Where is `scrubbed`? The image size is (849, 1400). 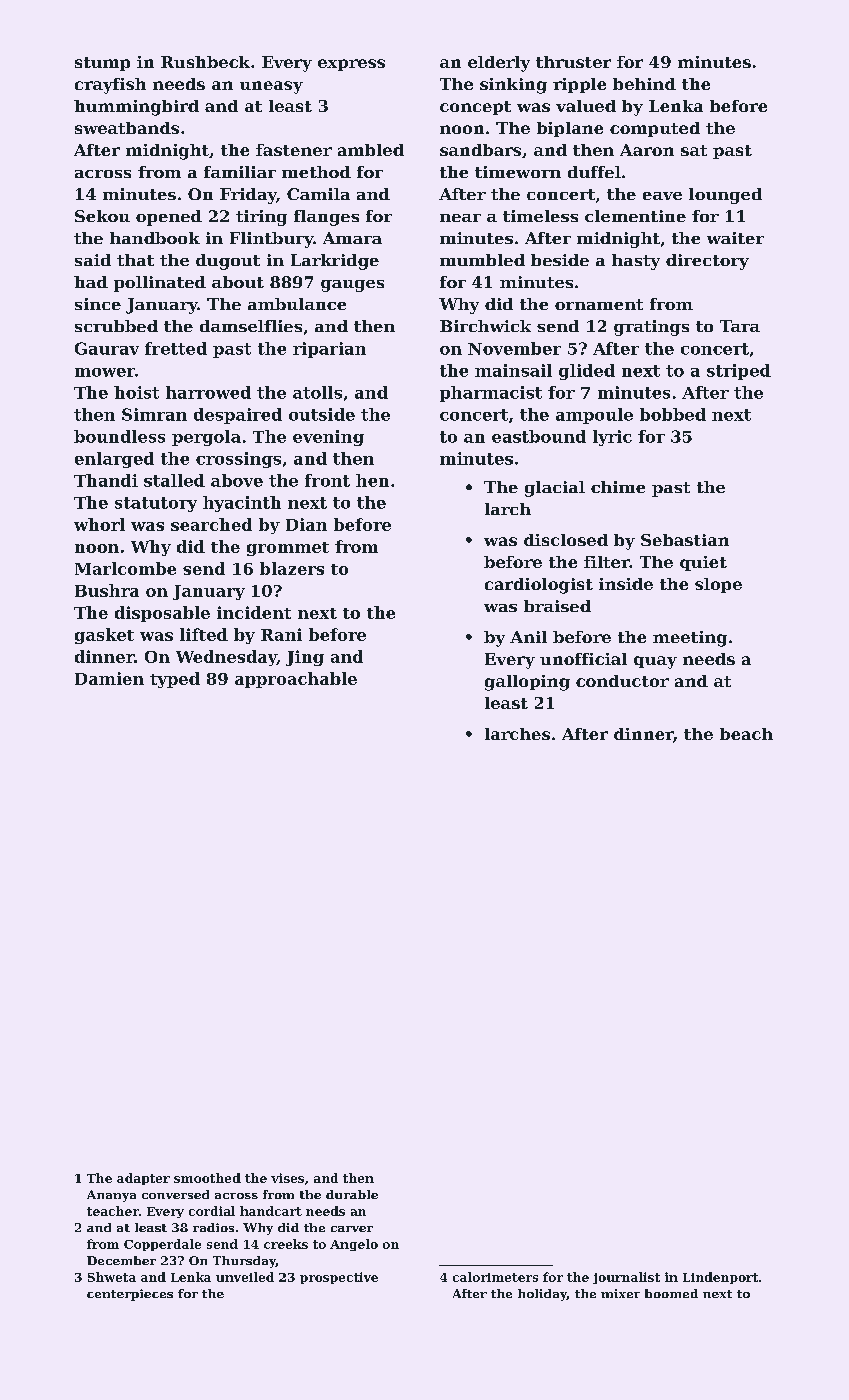
scrubbed is located at coordinates (116, 326).
